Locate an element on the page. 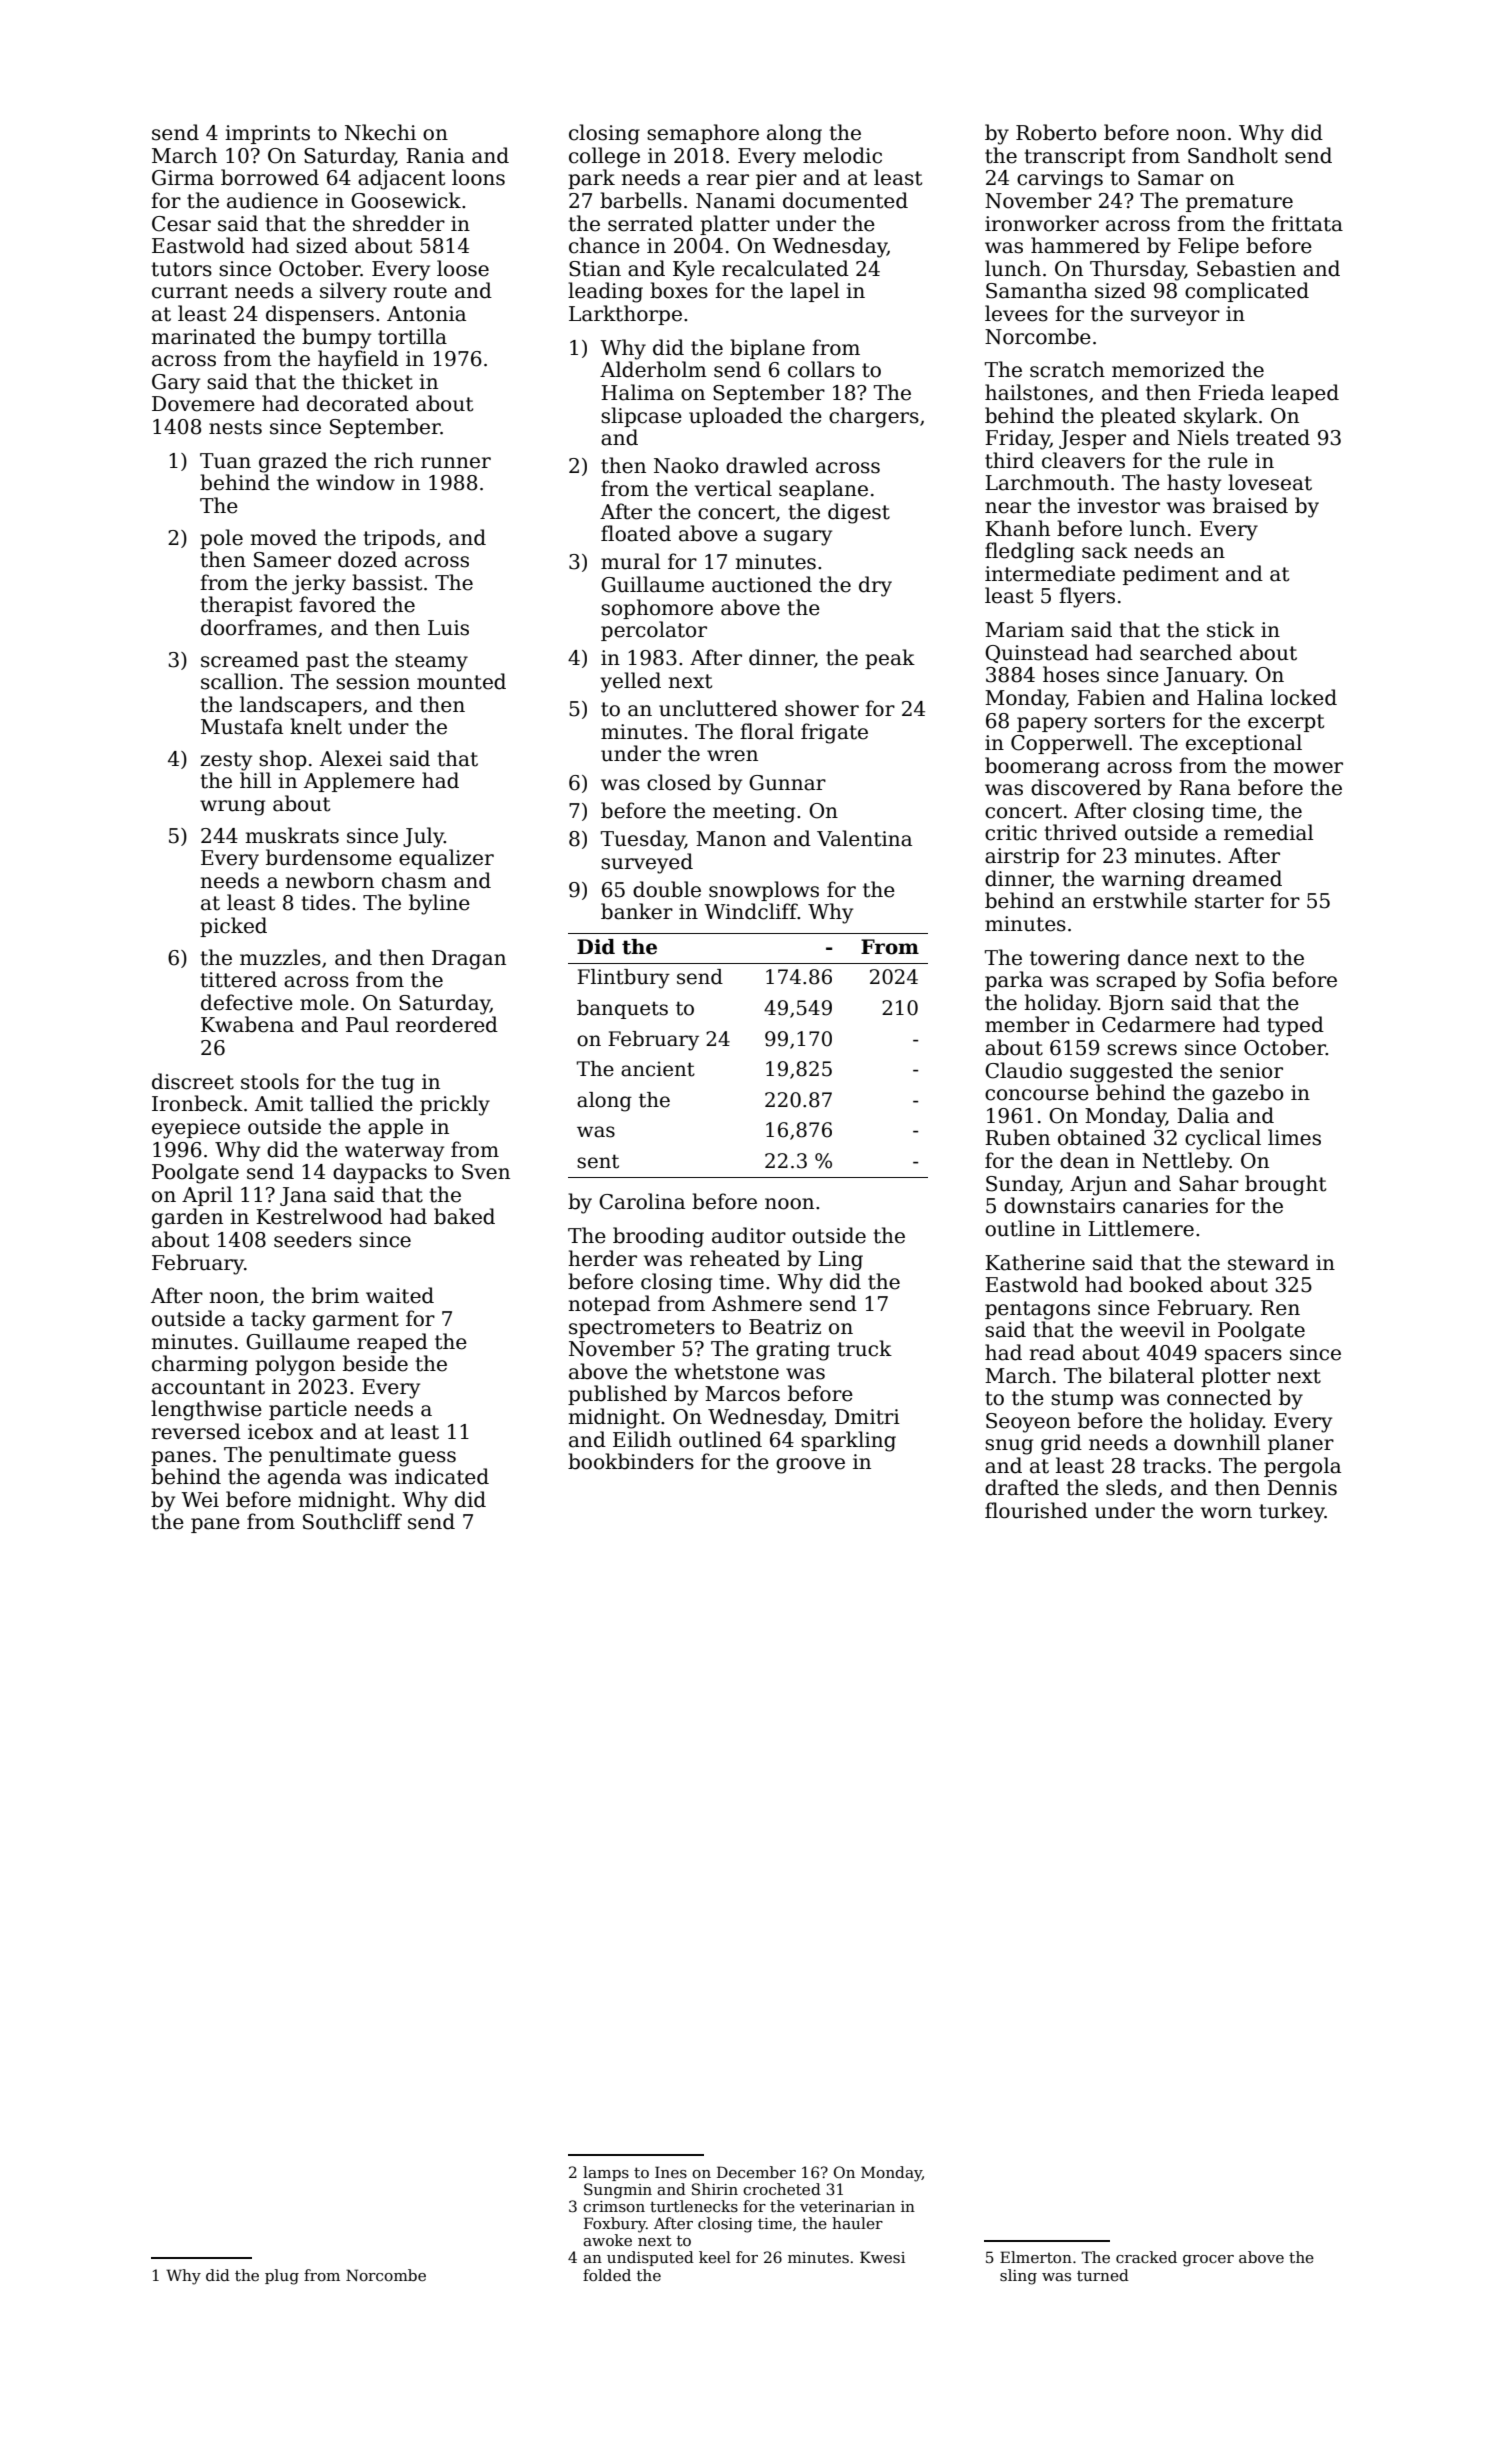 The height and width of the page is (2464, 1496). plug is located at coordinates (282, 2277).
